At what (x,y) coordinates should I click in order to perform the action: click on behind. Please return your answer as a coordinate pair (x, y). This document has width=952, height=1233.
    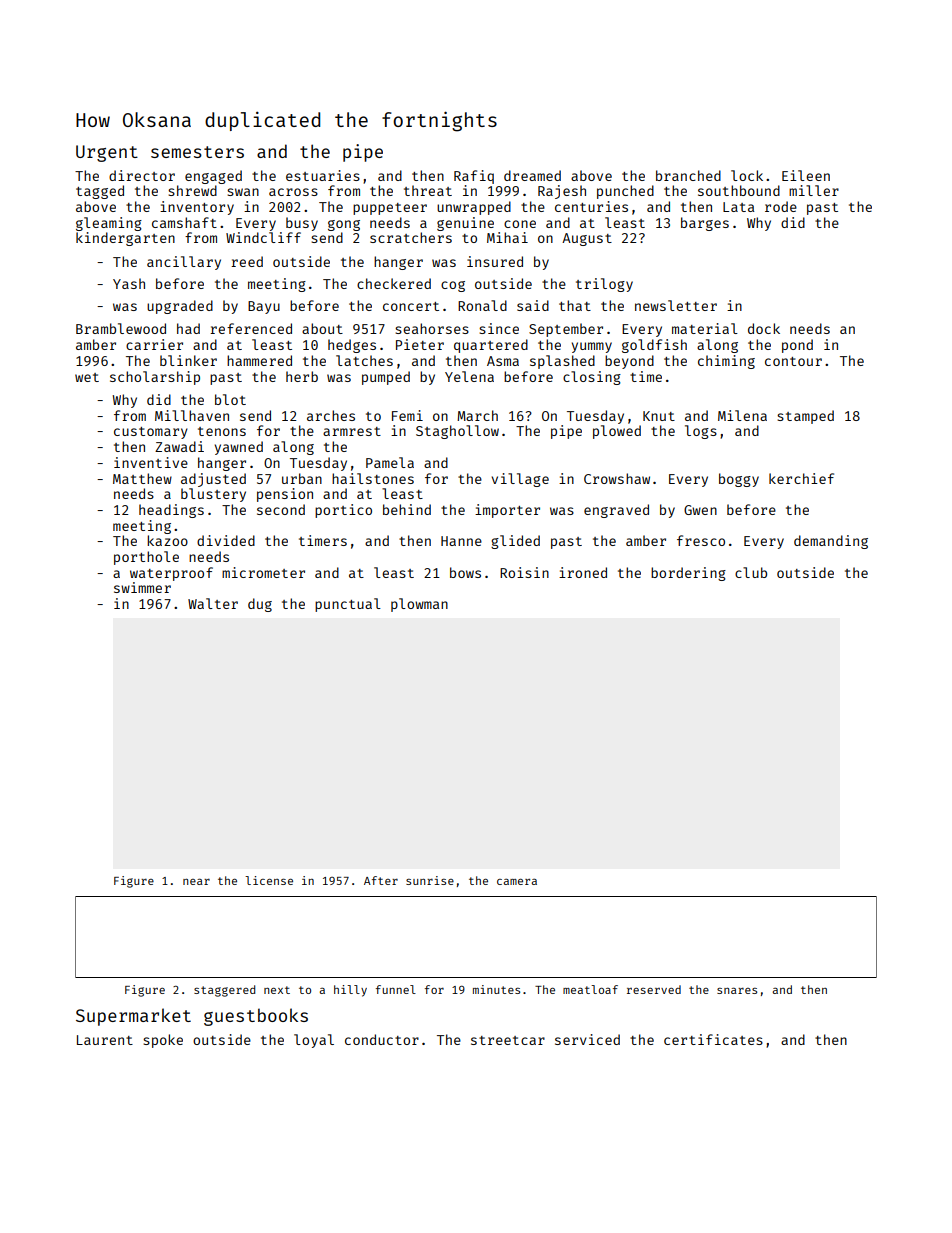
    Looking at the image, I should click on (407, 509).
